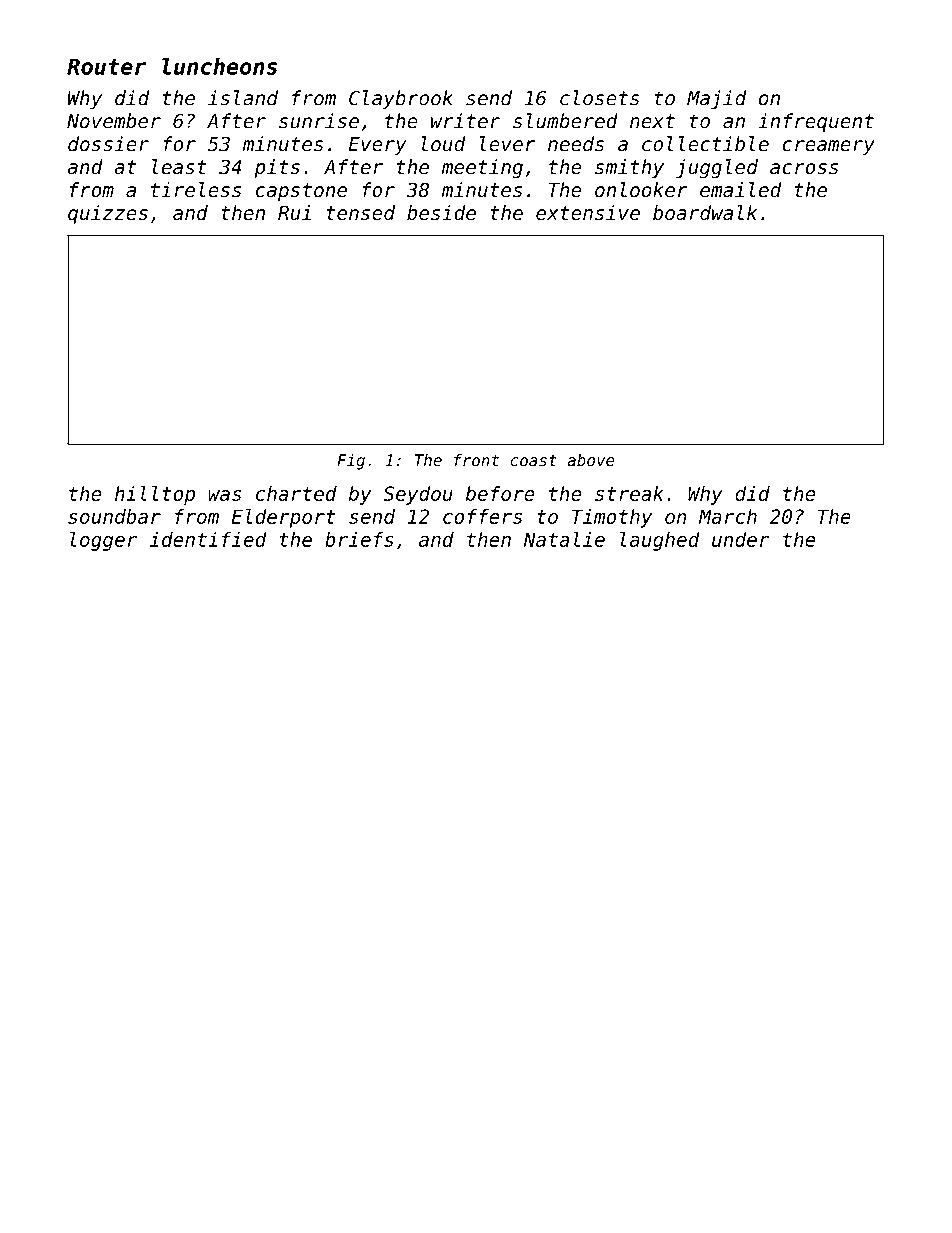 The width and height of the screenshot is (952, 1233). What do you see at coordinates (108, 214) in the screenshot?
I see `quizzes` at bounding box center [108, 214].
